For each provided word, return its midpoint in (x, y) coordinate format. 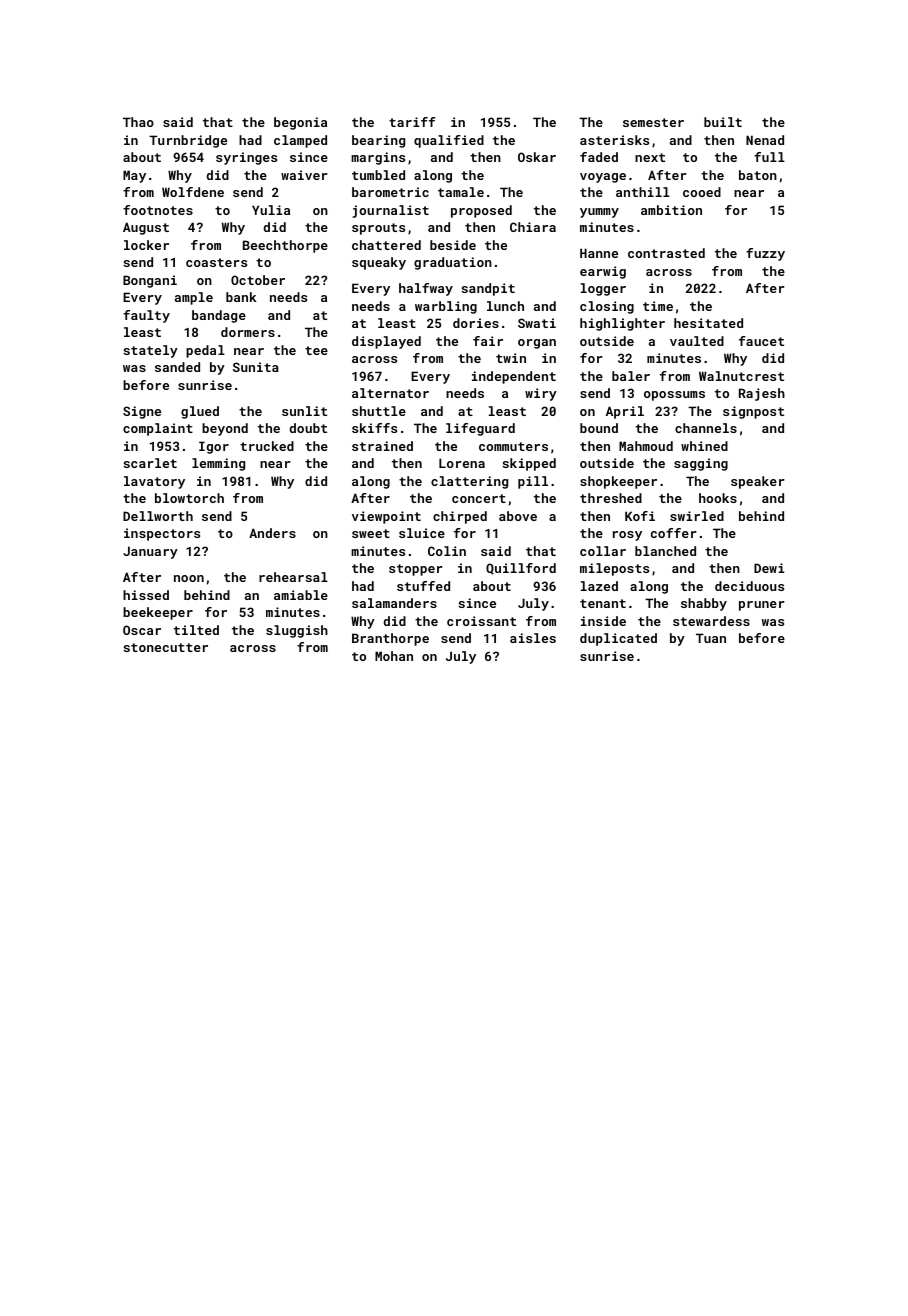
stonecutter (165, 647)
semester (653, 122)
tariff (412, 122)
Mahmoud (646, 446)
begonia (300, 123)
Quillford (521, 569)
